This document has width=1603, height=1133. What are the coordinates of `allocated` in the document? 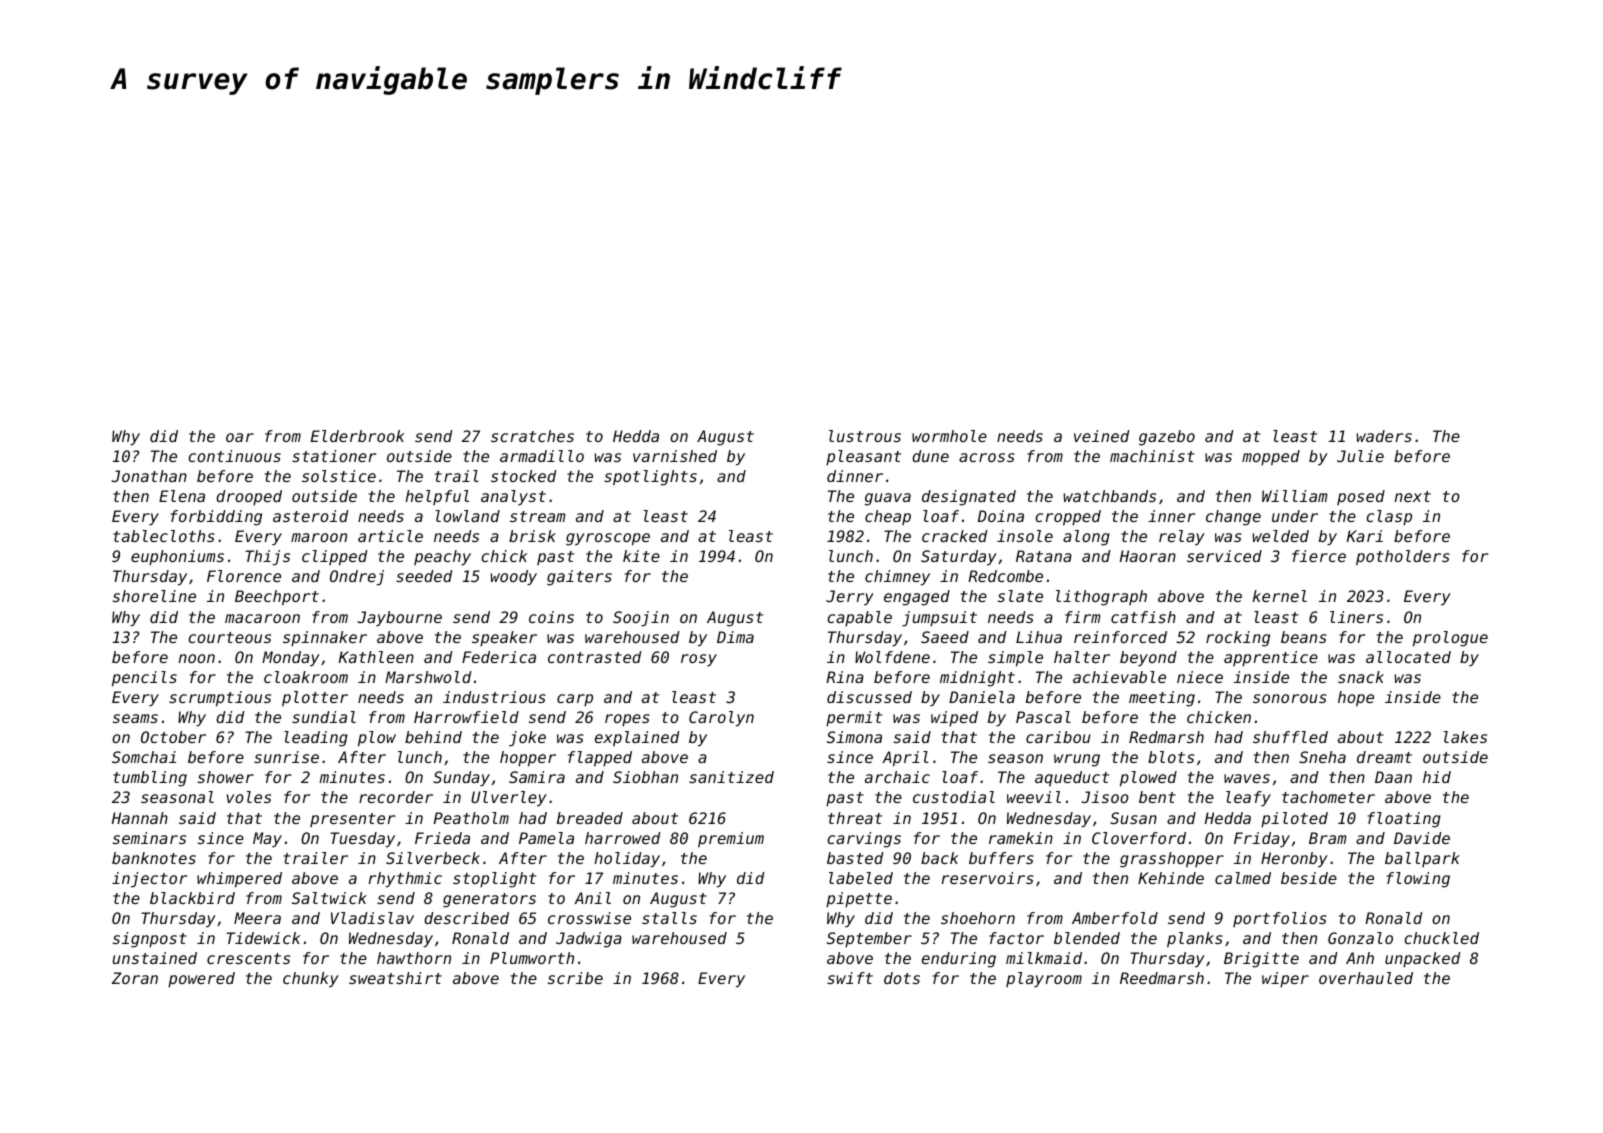 It's located at (1408, 657).
